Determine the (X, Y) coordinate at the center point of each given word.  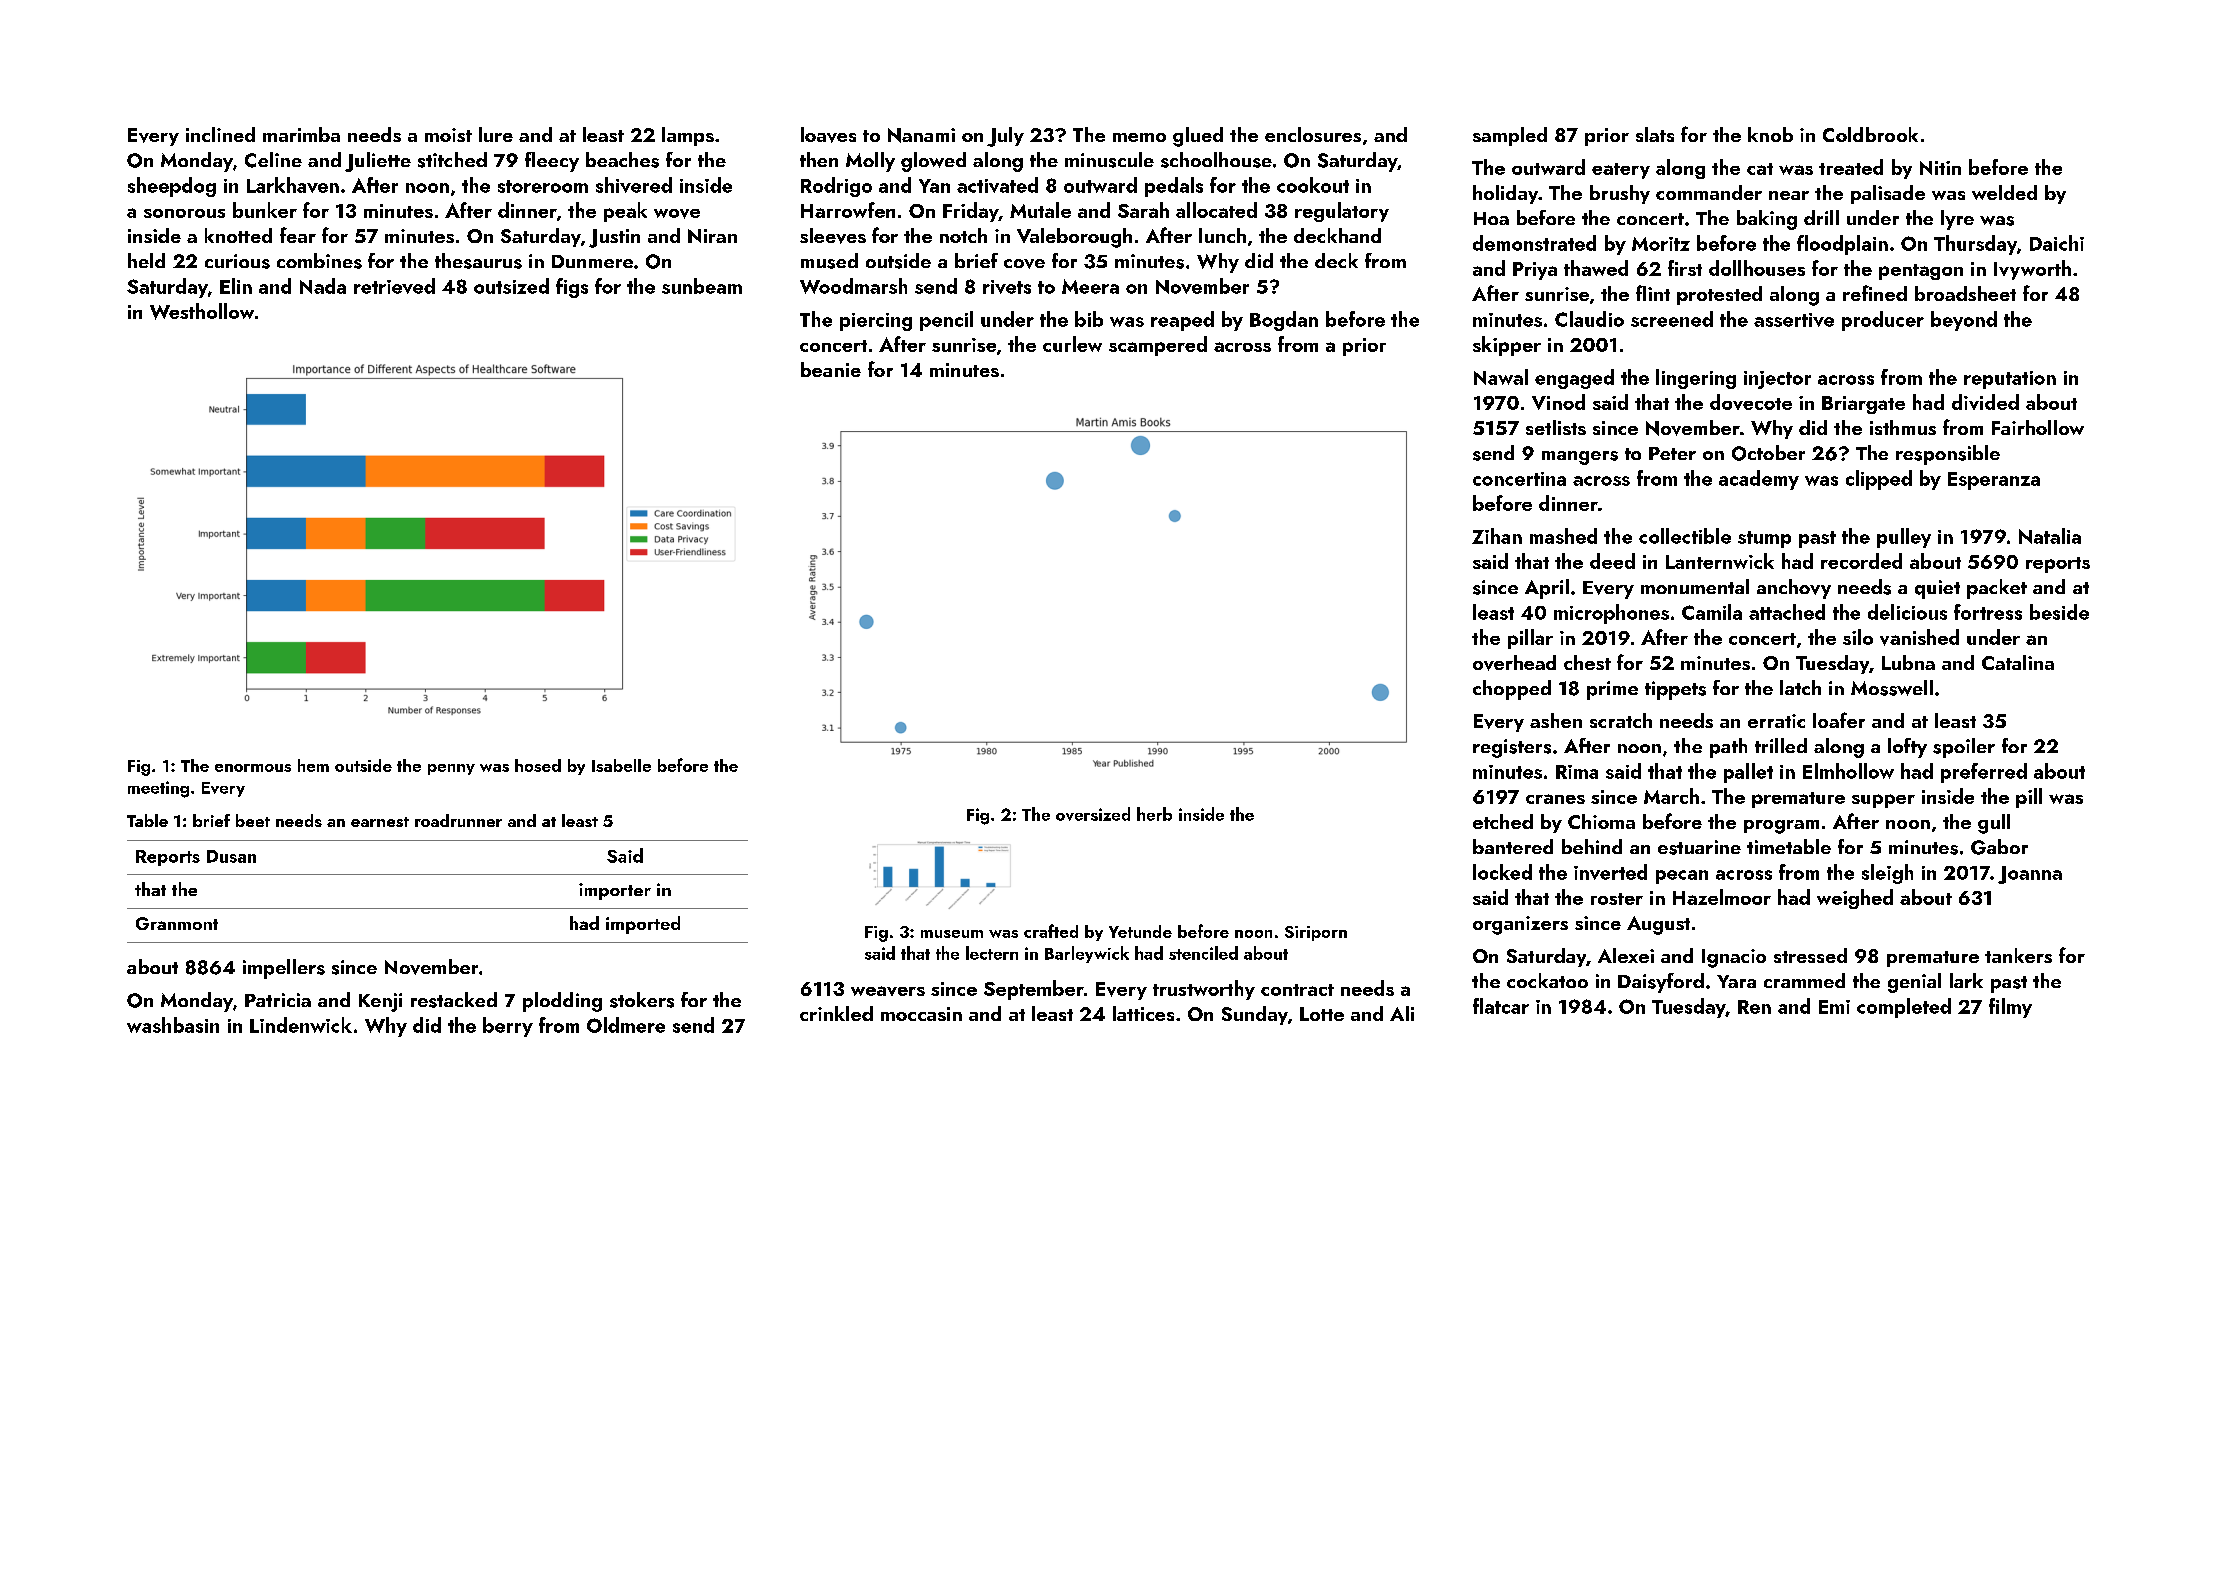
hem (313, 765)
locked (1502, 872)
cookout (1313, 185)
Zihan (1497, 536)
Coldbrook (1870, 134)
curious (237, 261)
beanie (831, 369)
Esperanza (1994, 481)
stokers (642, 1000)
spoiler (1964, 748)
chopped (1512, 690)
